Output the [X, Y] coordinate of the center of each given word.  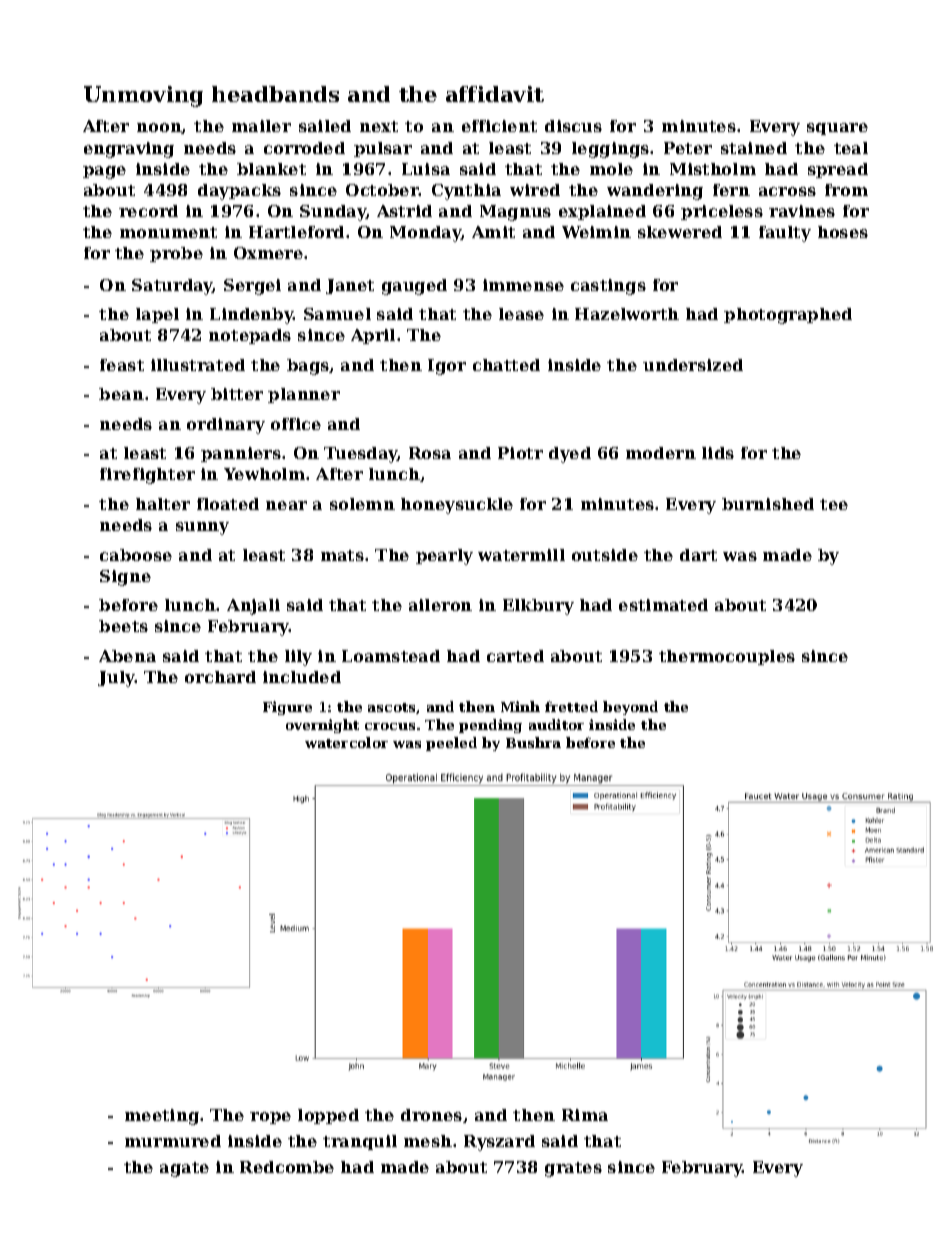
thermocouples [727, 657]
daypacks [239, 192]
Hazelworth [627, 314]
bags [308, 367]
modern [661, 453]
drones [431, 1115]
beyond [630, 708]
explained [602, 212]
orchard [220, 677]
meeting [162, 1117]
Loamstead [391, 656]
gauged [414, 287]
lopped [328, 1116]
